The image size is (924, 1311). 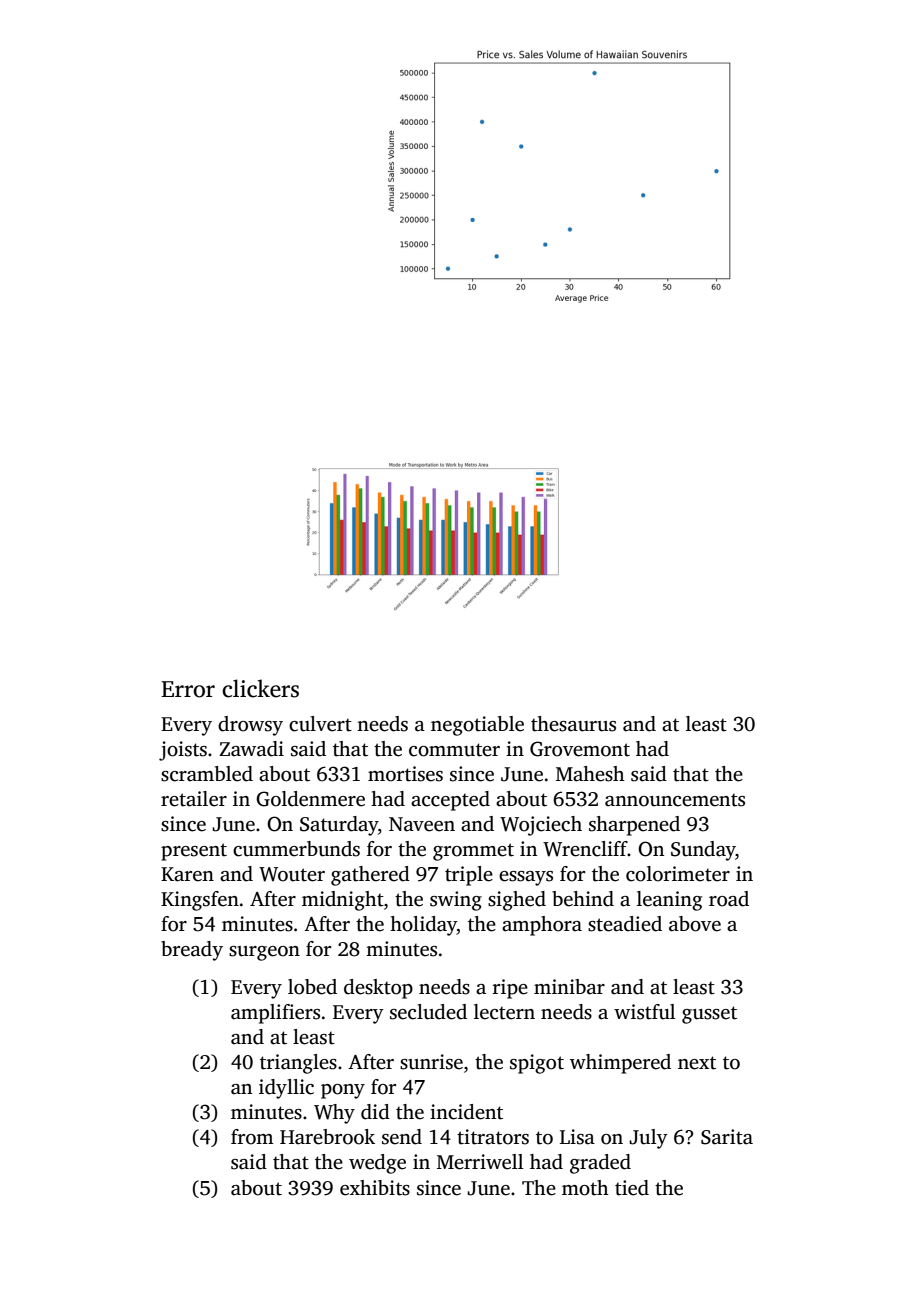 What do you see at coordinates (252, 1137) in the screenshot?
I see `from` at bounding box center [252, 1137].
